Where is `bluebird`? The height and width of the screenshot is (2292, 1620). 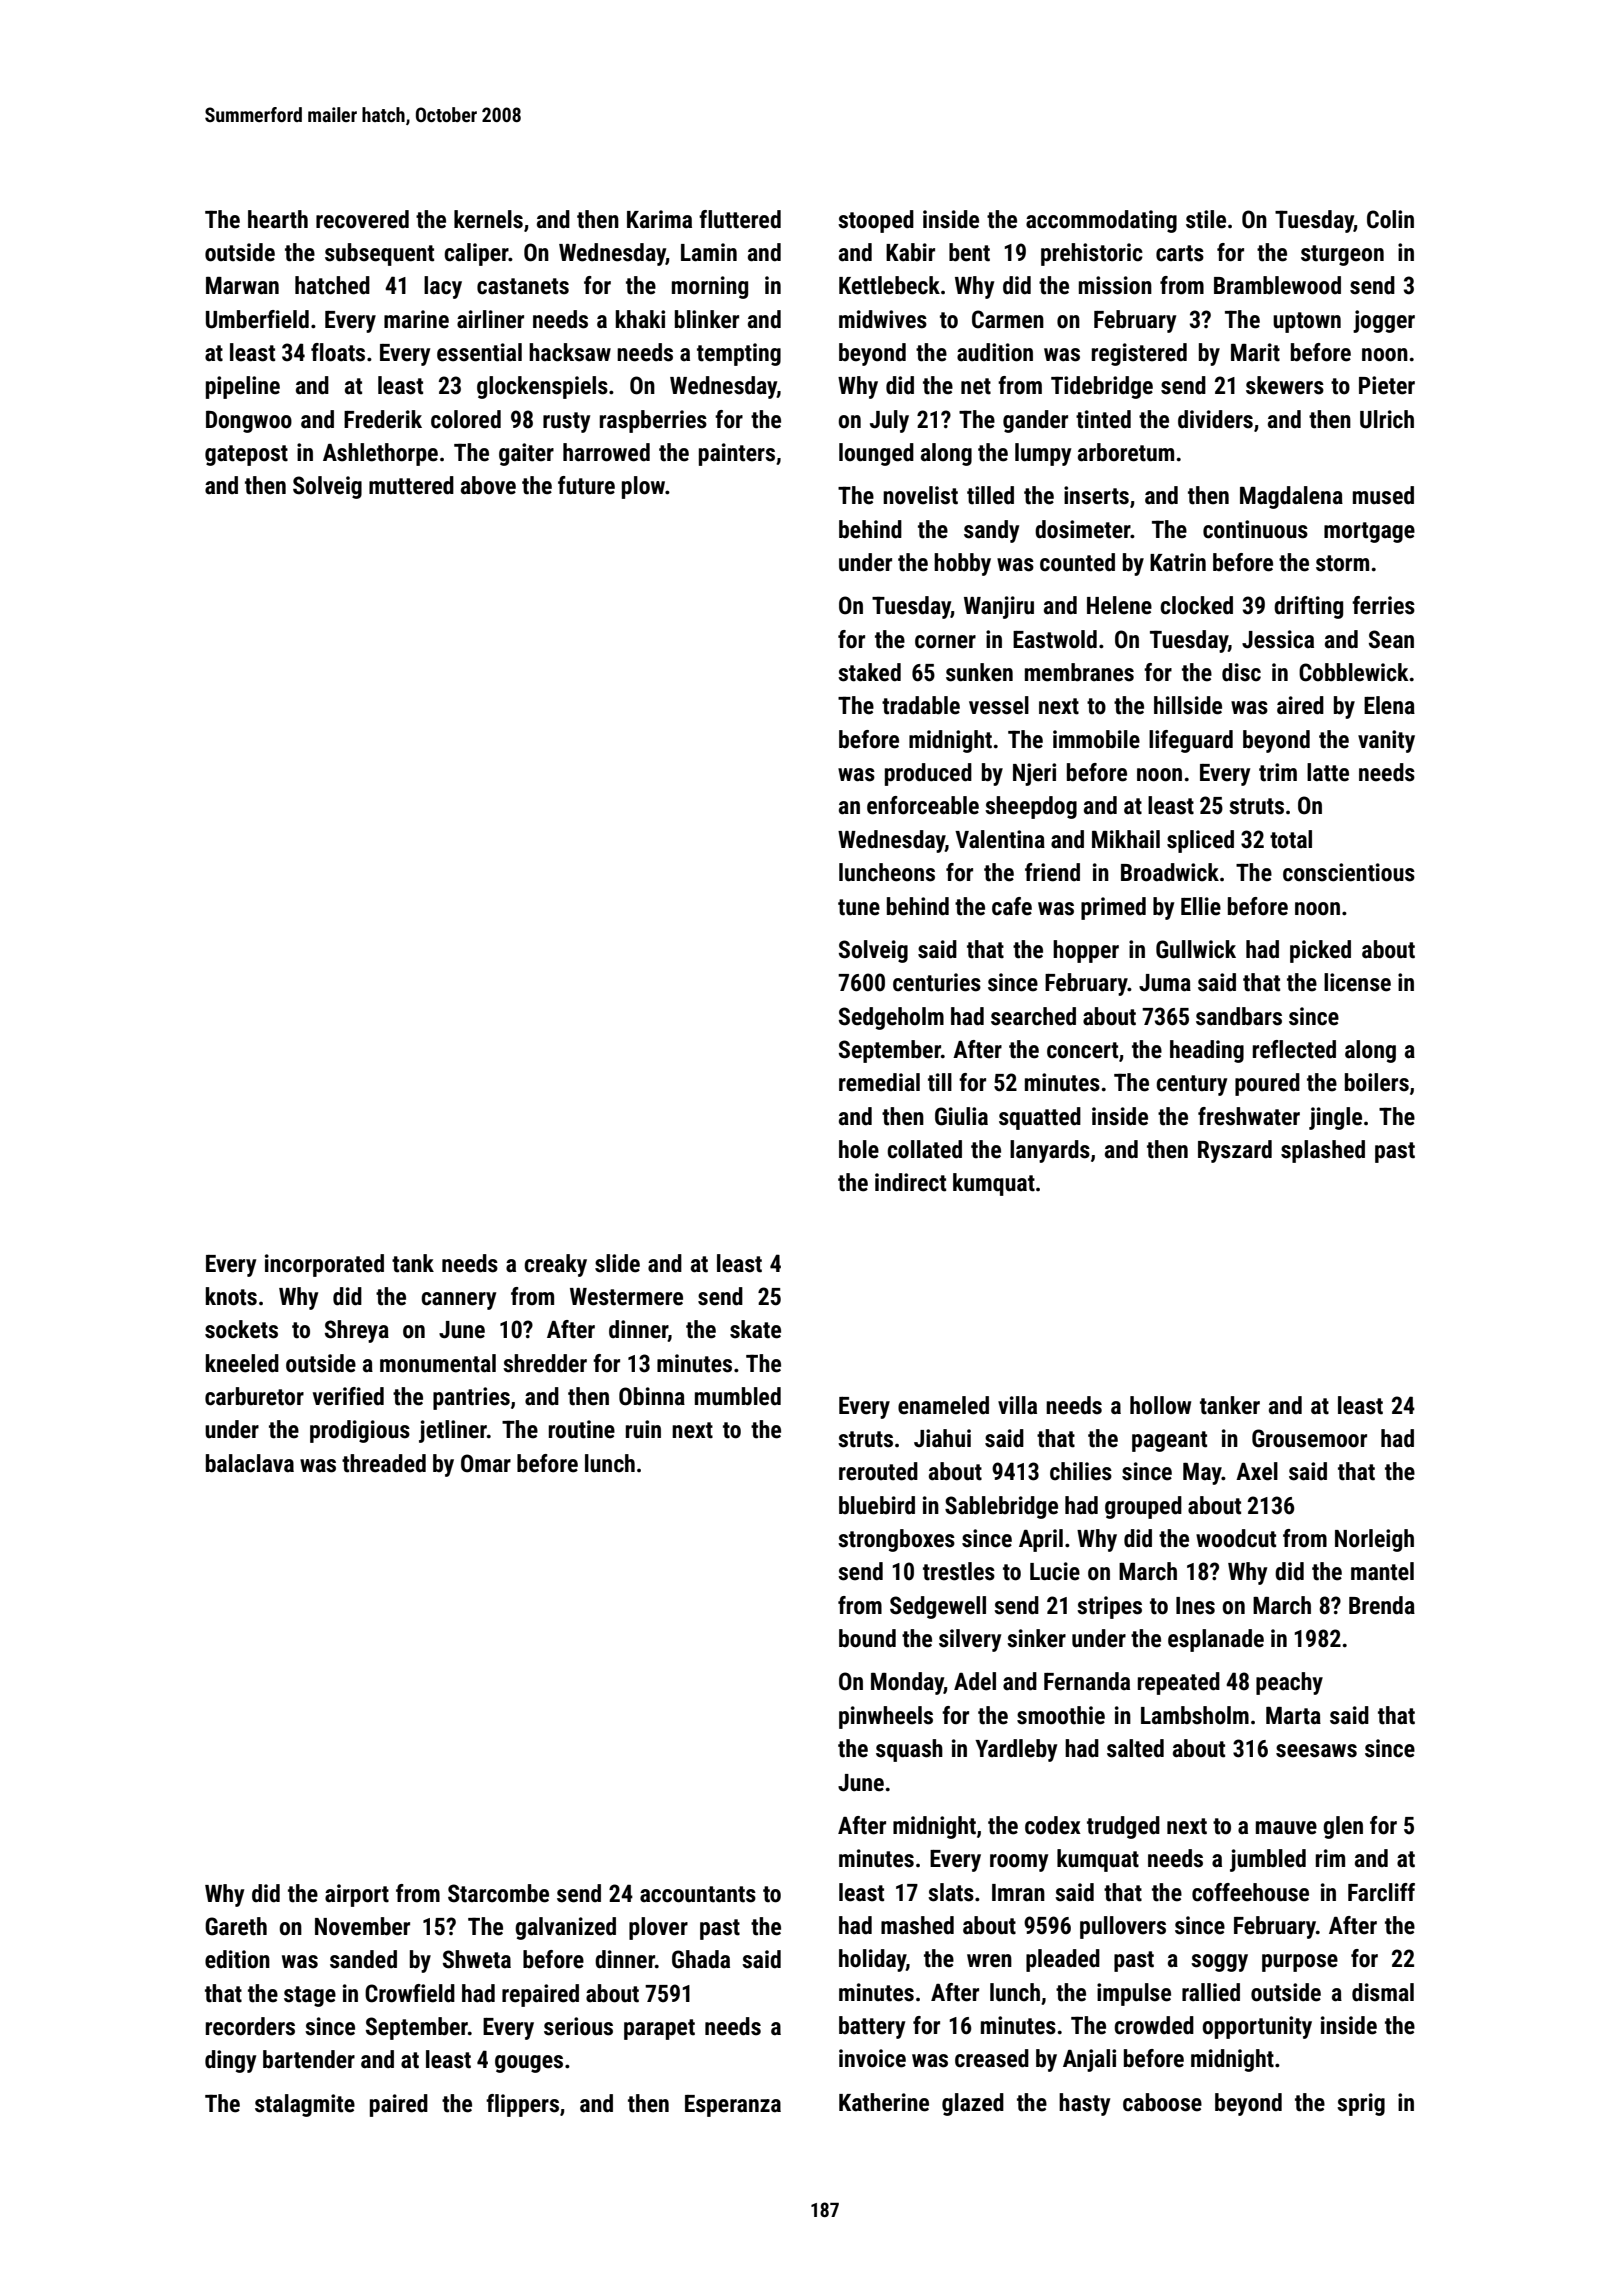 bluebird is located at coordinates (877, 1505).
